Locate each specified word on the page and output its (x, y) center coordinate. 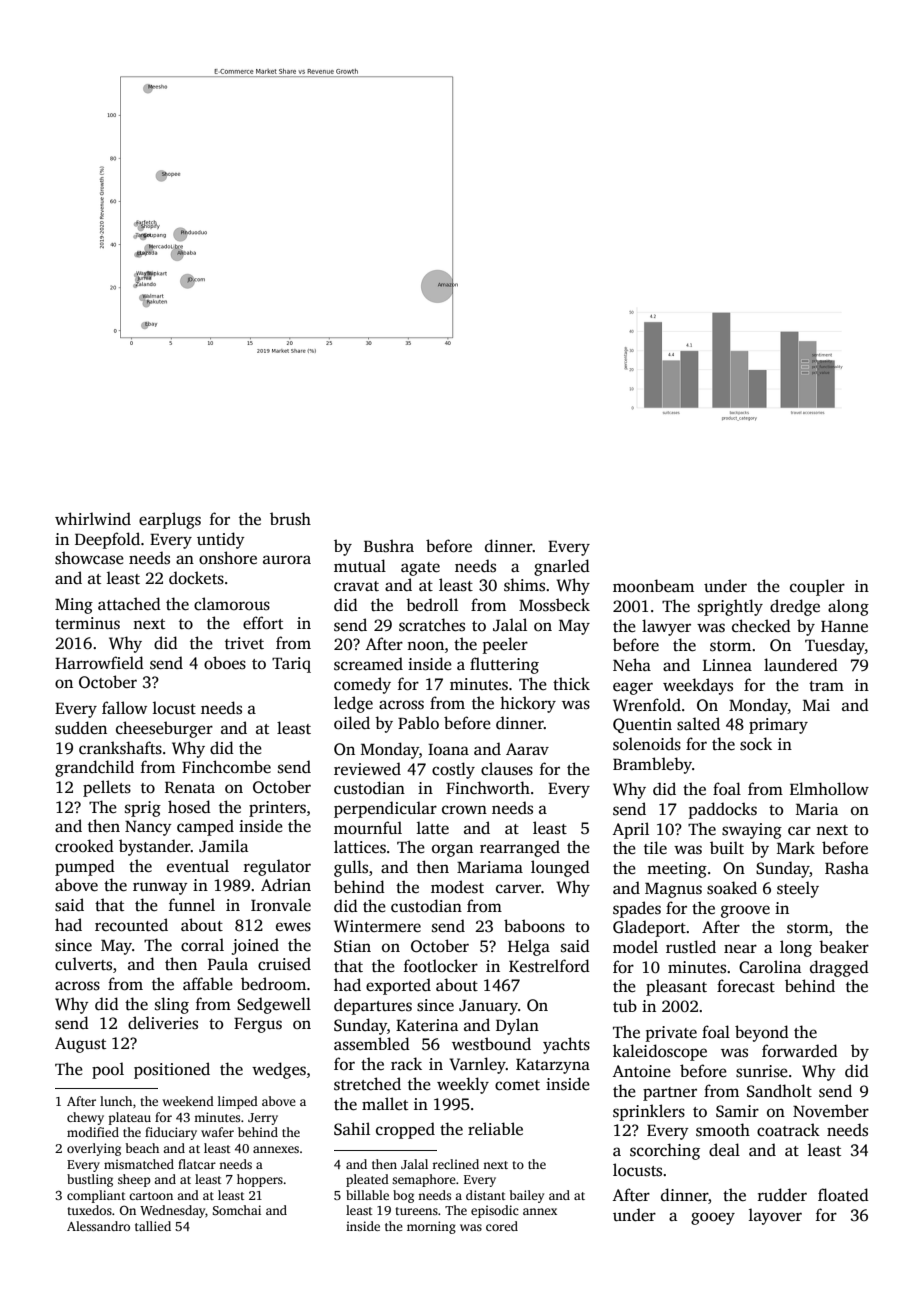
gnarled (562, 567)
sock (756, 744)
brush (290, 519)
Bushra (389, 546)
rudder (782, 1195)
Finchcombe (226, 767)
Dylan (517, 1026)
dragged (839, 968)
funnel (192, 904)
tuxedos (89, 1210)
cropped (405, 1130)
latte (433, 828)
